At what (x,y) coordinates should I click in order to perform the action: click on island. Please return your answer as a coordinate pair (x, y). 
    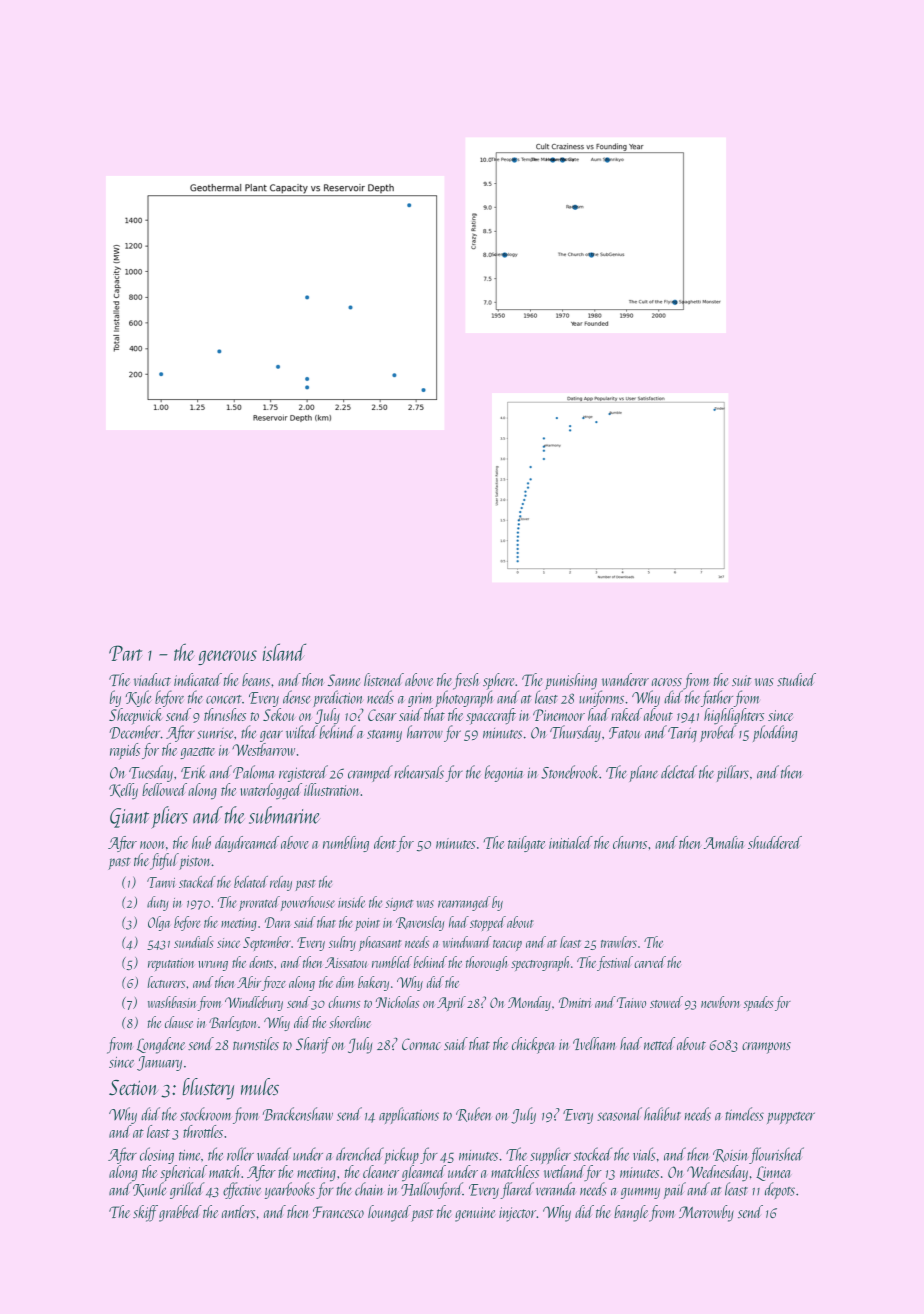
    Looking at the image, I should click on (284, 652).
